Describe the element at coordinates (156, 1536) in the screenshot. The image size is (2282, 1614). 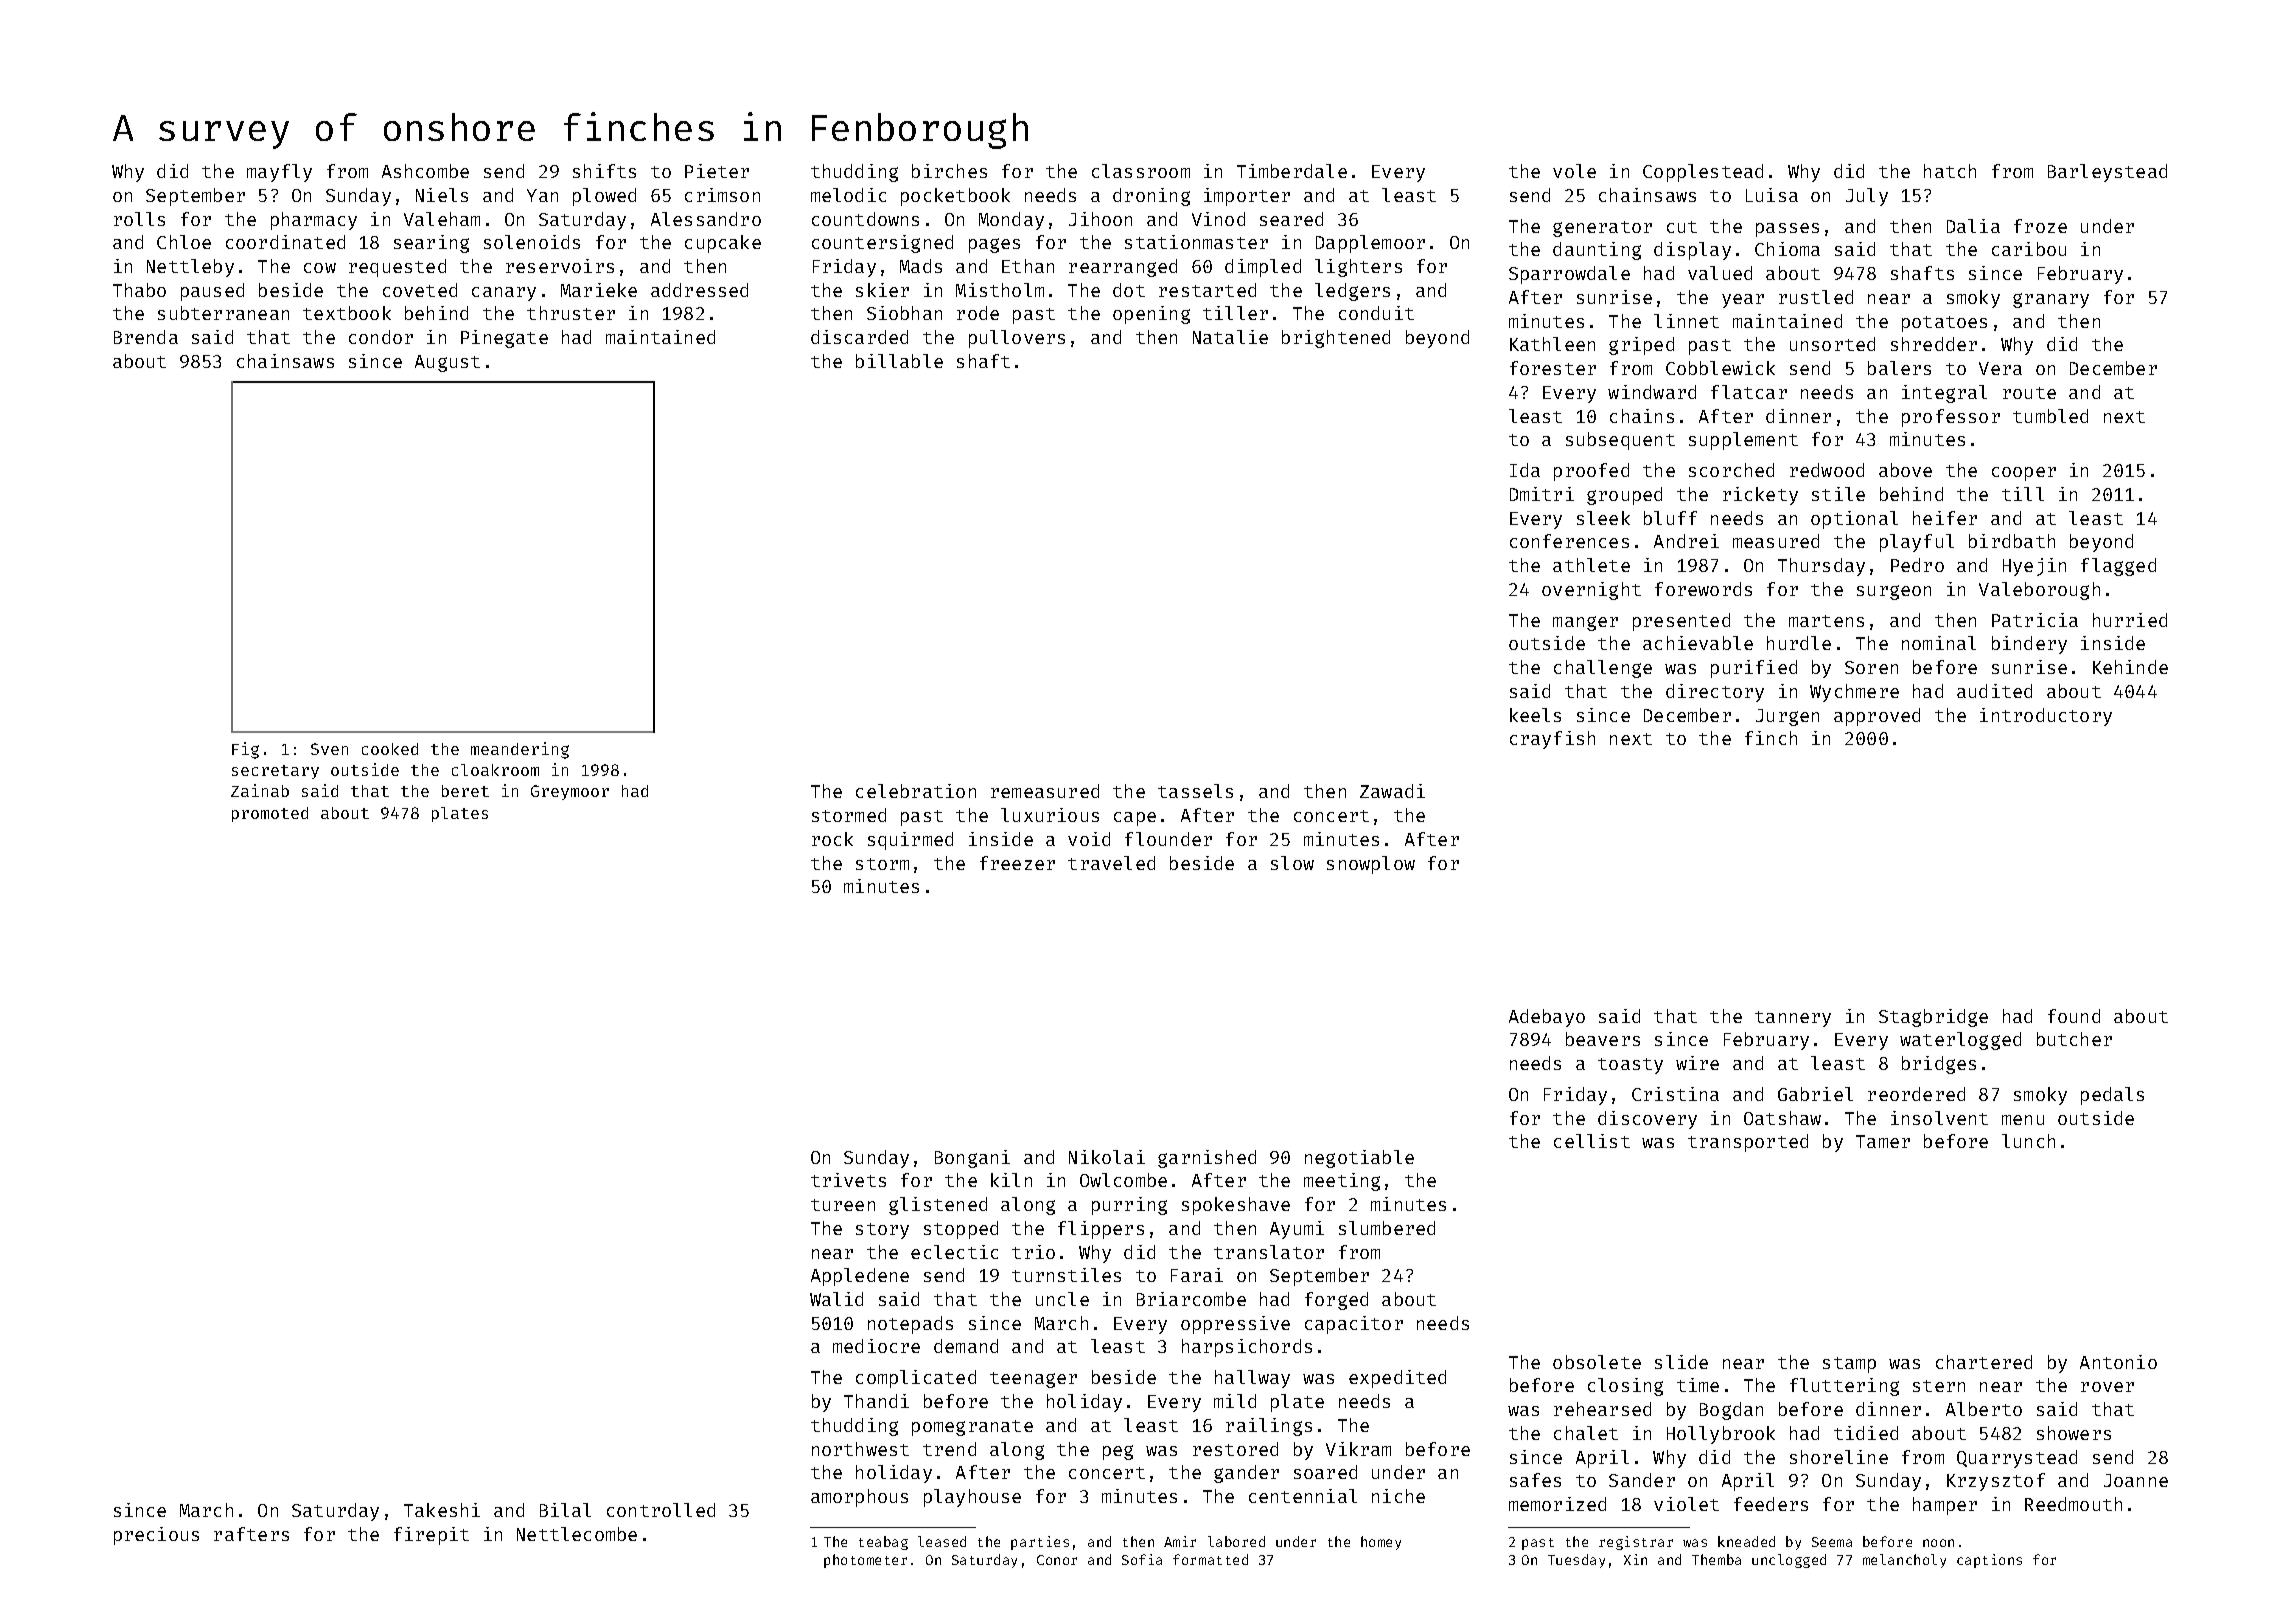
I see `precious` at that location.
